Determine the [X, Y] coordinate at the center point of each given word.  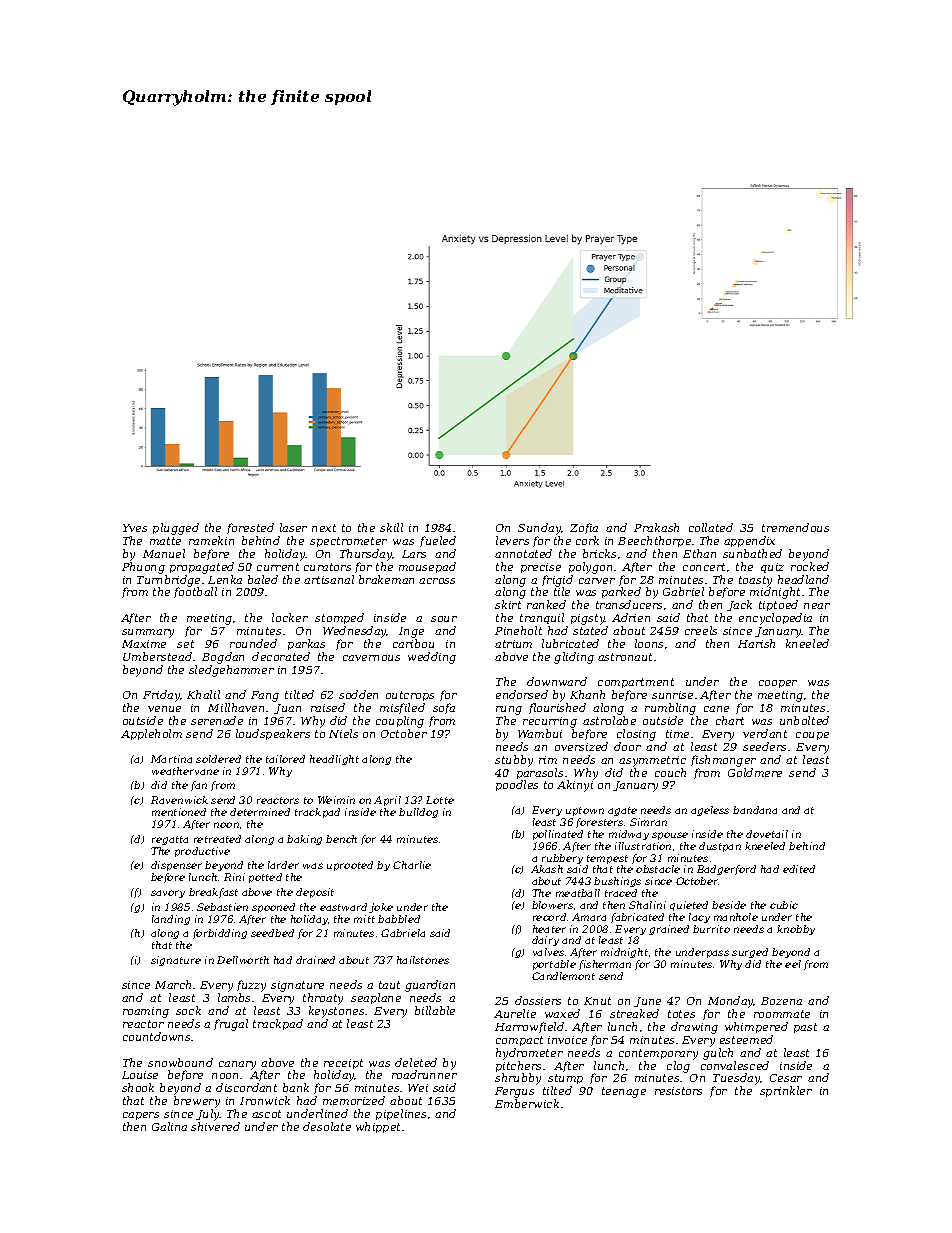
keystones [336, 1012]
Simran [648, 822]
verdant [765, 733]
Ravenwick [179, 800]
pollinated [558, 835]
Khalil [203, 694]
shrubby [518, 1079]
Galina [169, 1126]
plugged [176, 529]
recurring [550, 722]
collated [711, 527]
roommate [782, 1014]
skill [391, 527]
